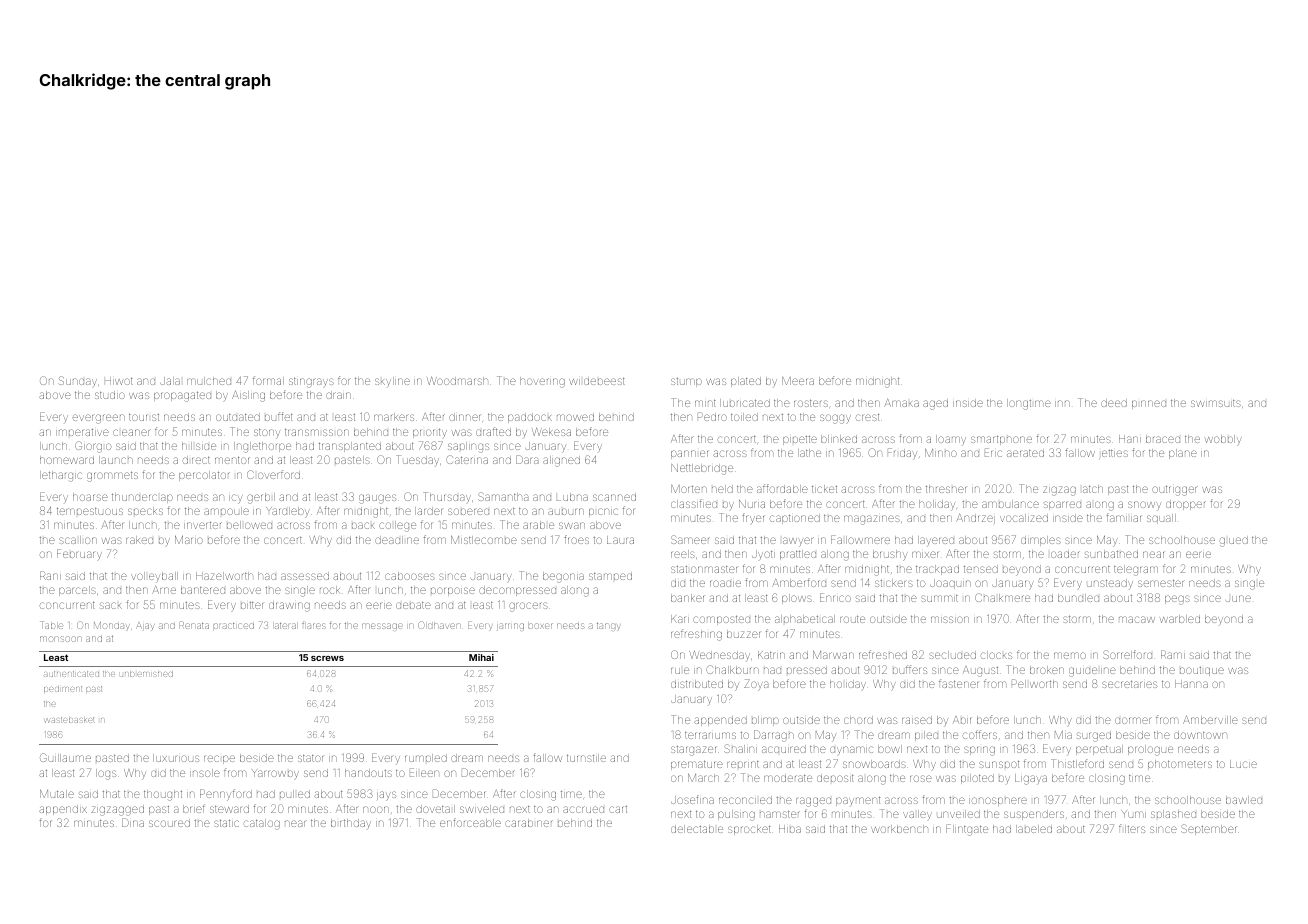  What do you see at coordinates (110, 395) in the document?
I see `studio` at bounding box center [110, 395].
